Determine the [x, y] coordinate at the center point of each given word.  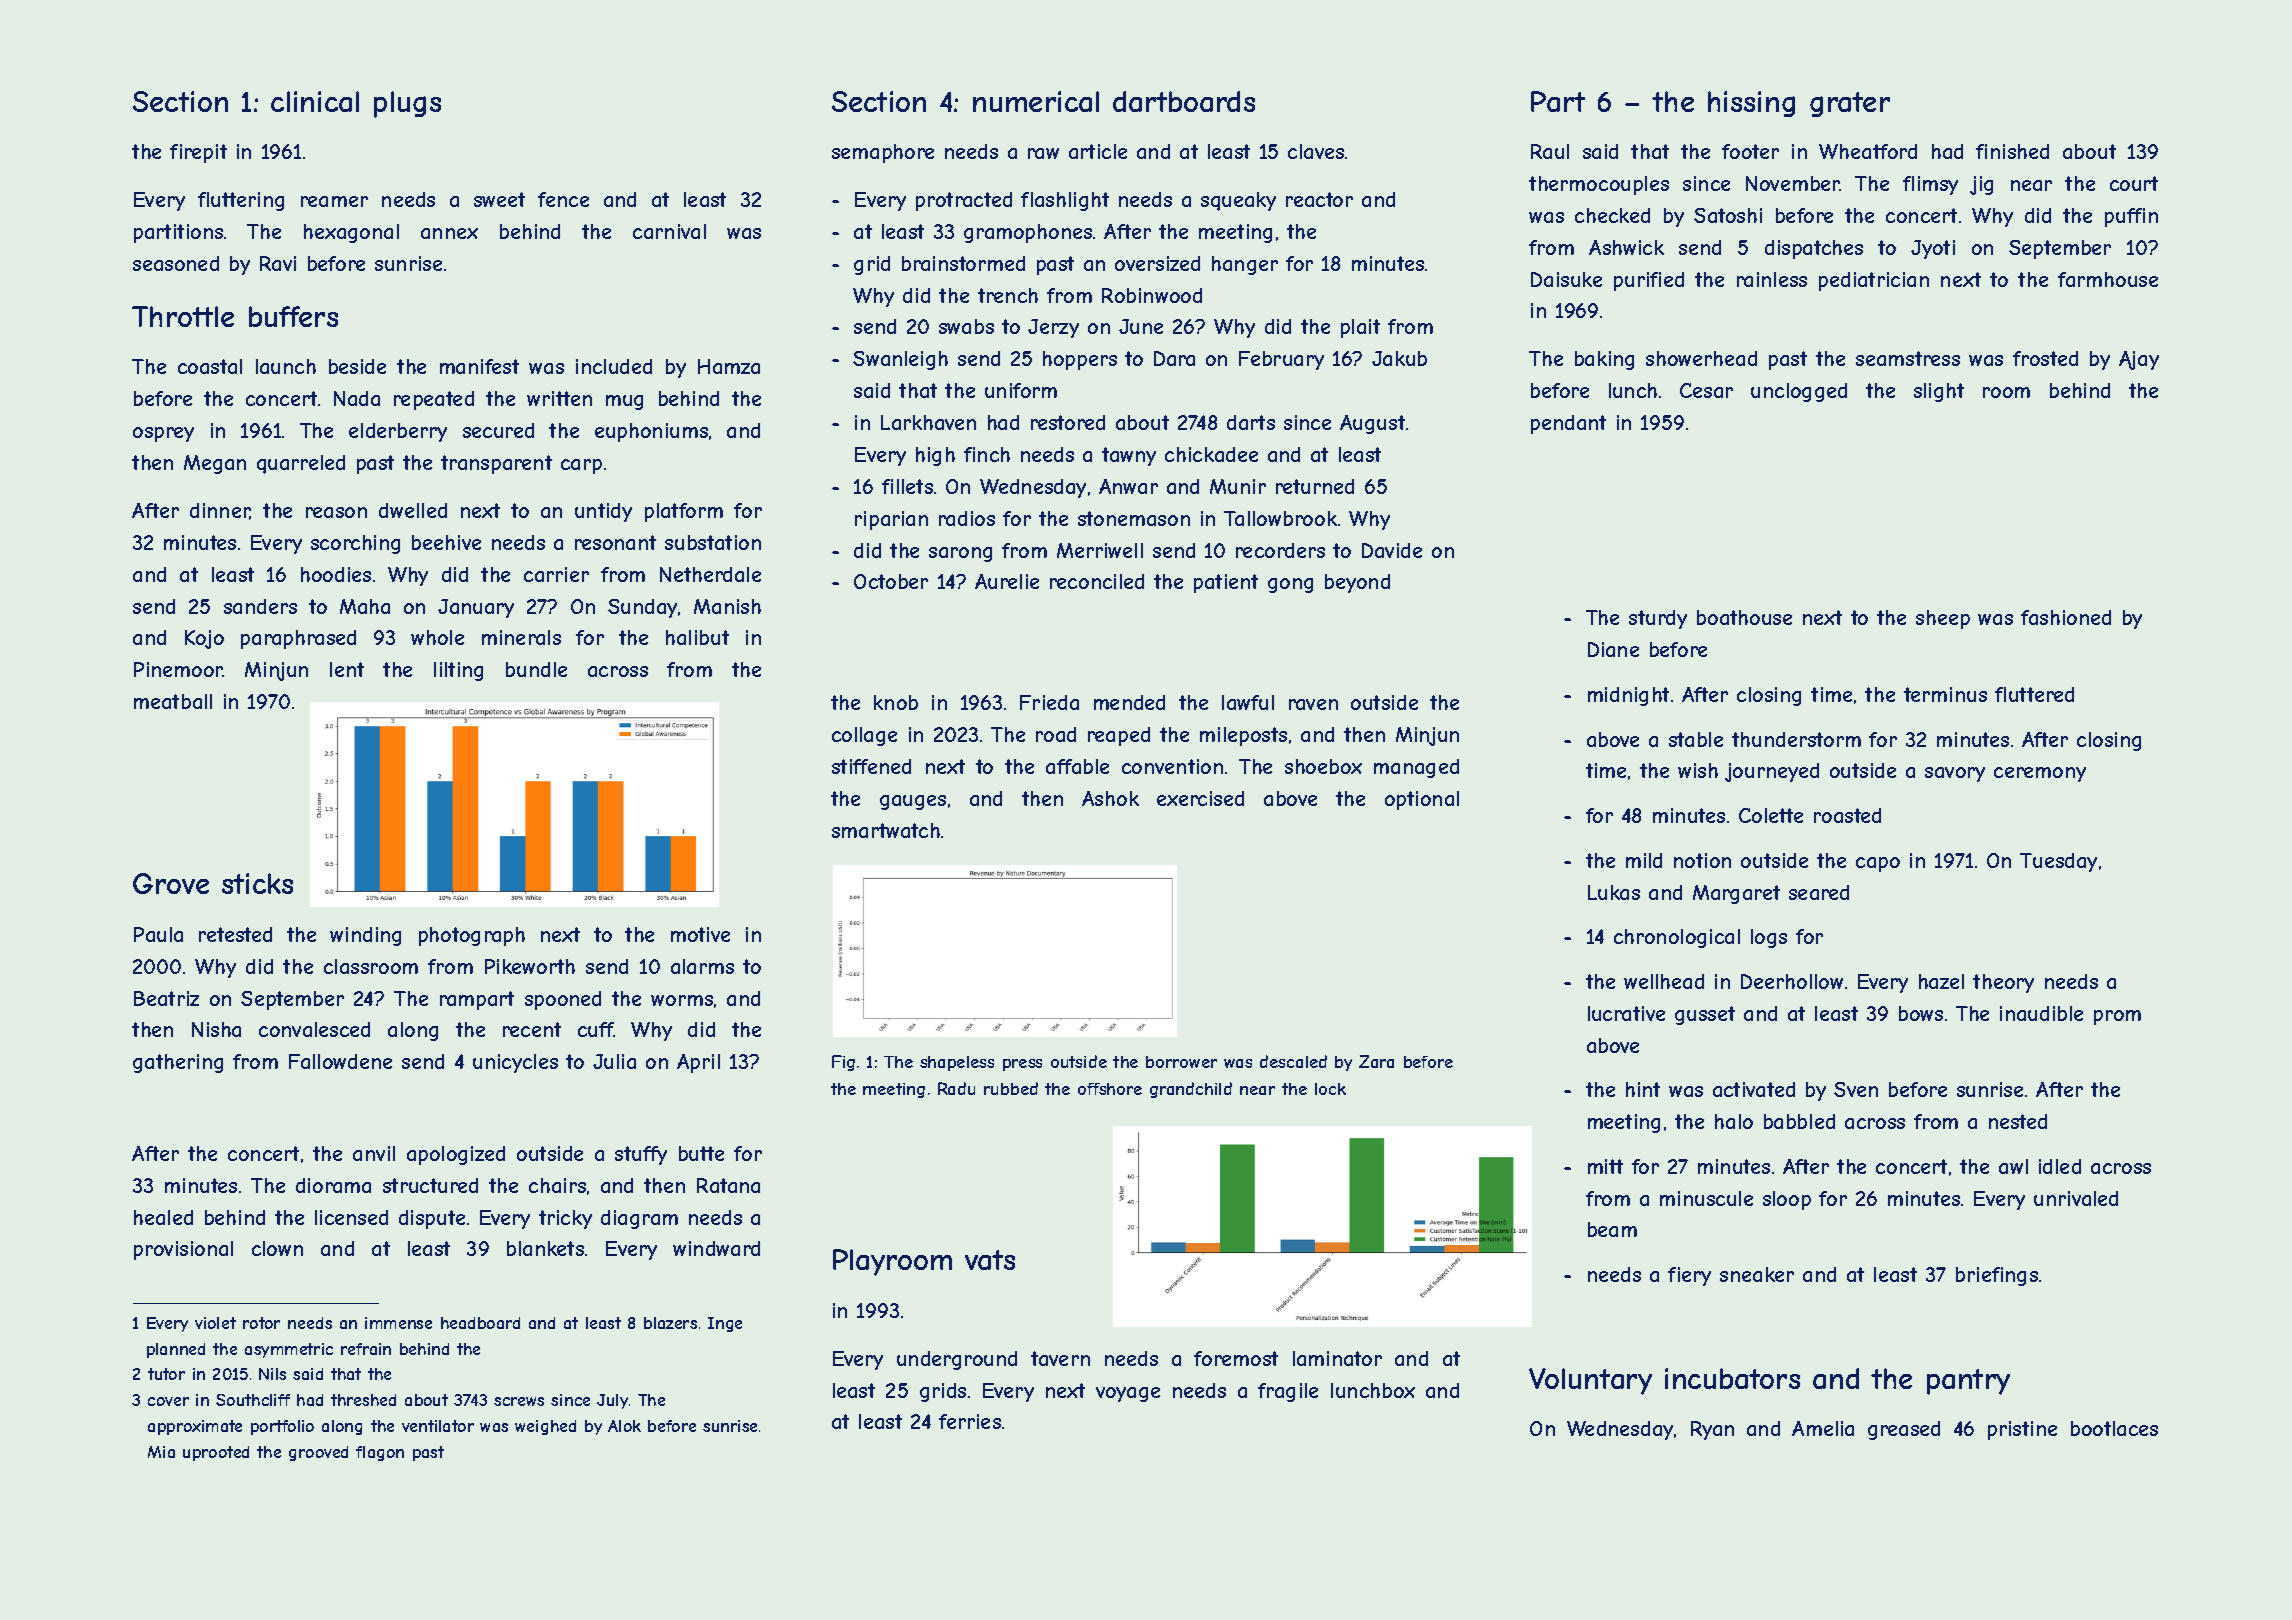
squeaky [1238, 201]
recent [532, 1029]
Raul [1550, 151]
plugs [407, 104]
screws [519, 1401]
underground [957, 1360]
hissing [1751, 104]
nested [2018, 1121]
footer [1750, 151]
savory [1955, 774]
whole [437, 637]
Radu [956, 1088]
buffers [293, 316]
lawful [1248, 702]
